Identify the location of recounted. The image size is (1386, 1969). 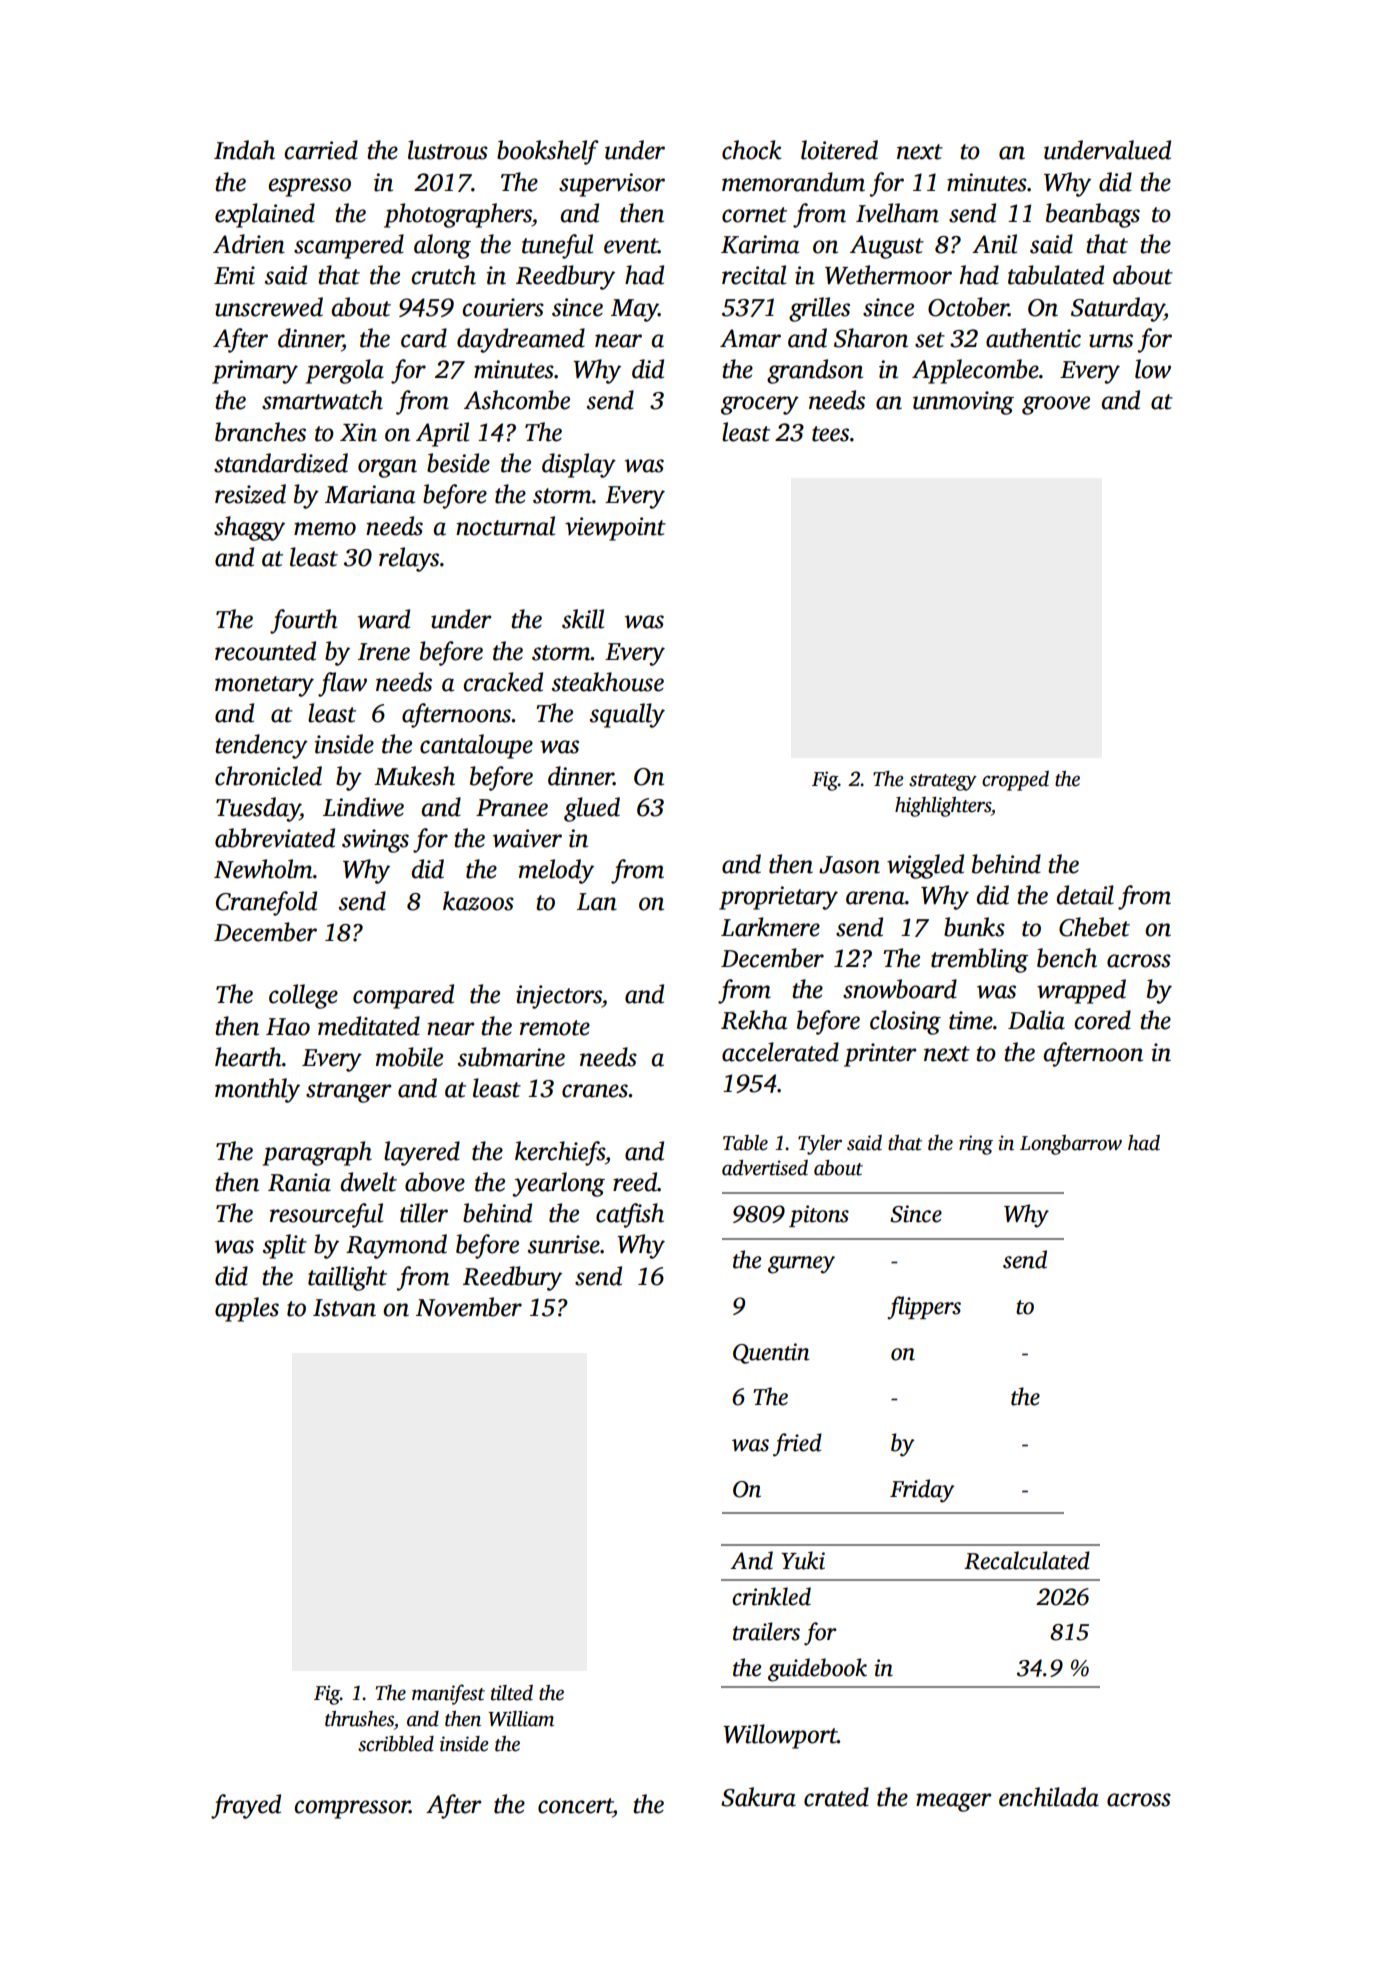
(265, 651).
